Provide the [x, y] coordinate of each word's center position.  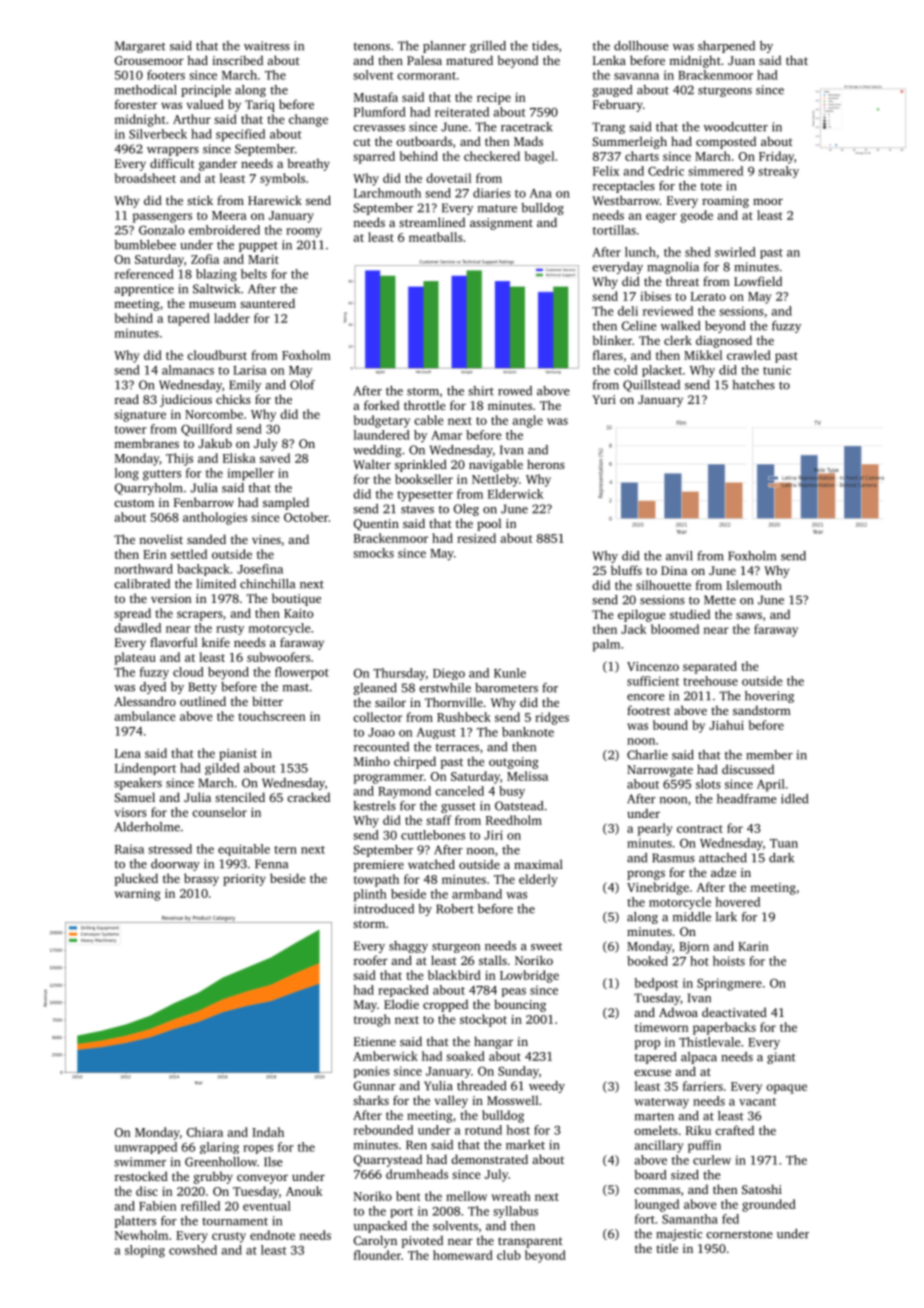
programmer [388, 779]
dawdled [137, 628]
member [769, 755]
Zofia [205, 259]
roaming [725, 202]
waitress [267, 46]
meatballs [436, 237]
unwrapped [146, 1148]
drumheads [417, 1174]
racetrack [526, 127]
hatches [753, 385]
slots [708, 784]
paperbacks [724, 1028]
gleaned [375, 689]
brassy [201, 879]
